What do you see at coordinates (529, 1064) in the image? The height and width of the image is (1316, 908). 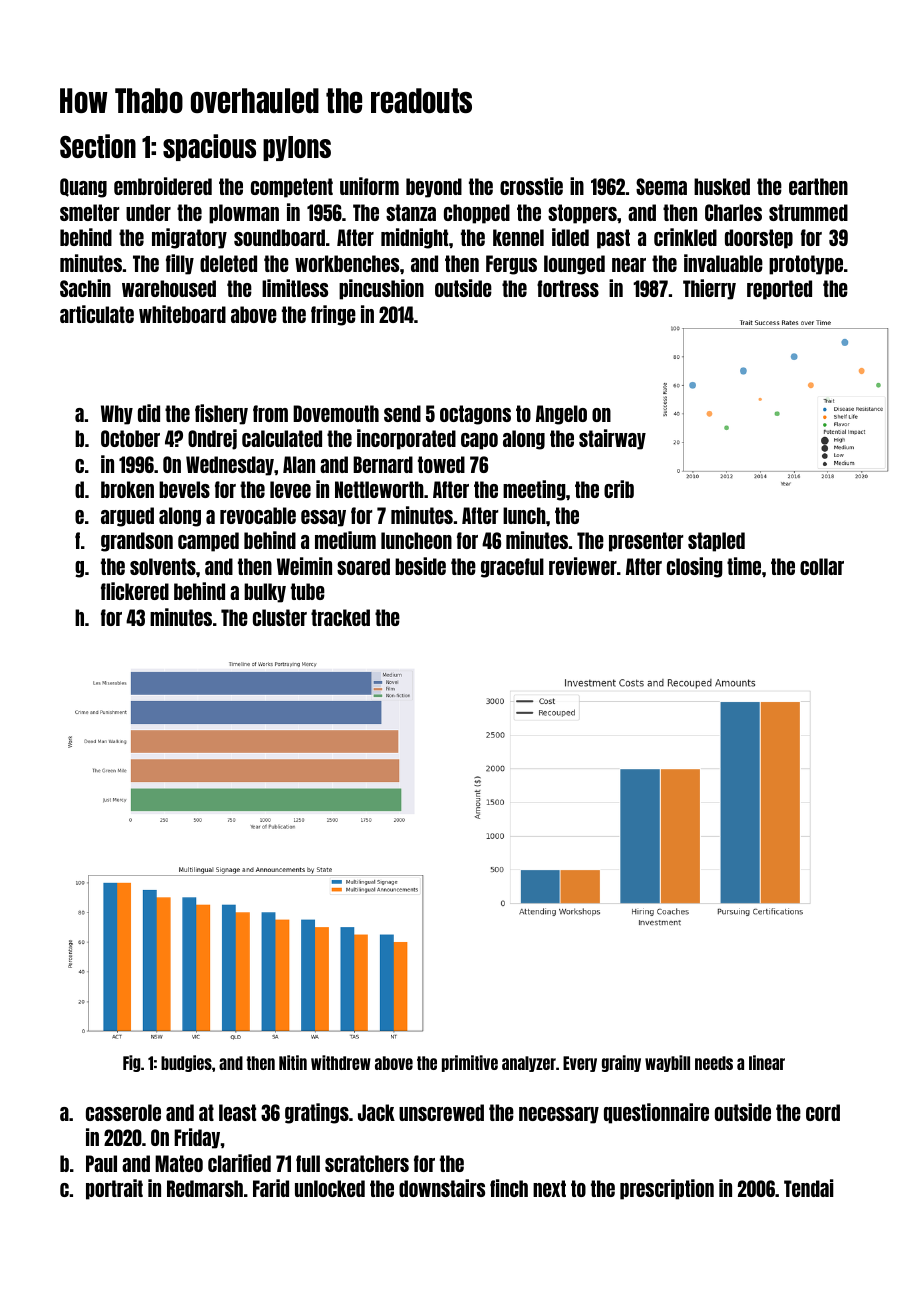 I see `analyzer` at bounding box center [529, 1064].
